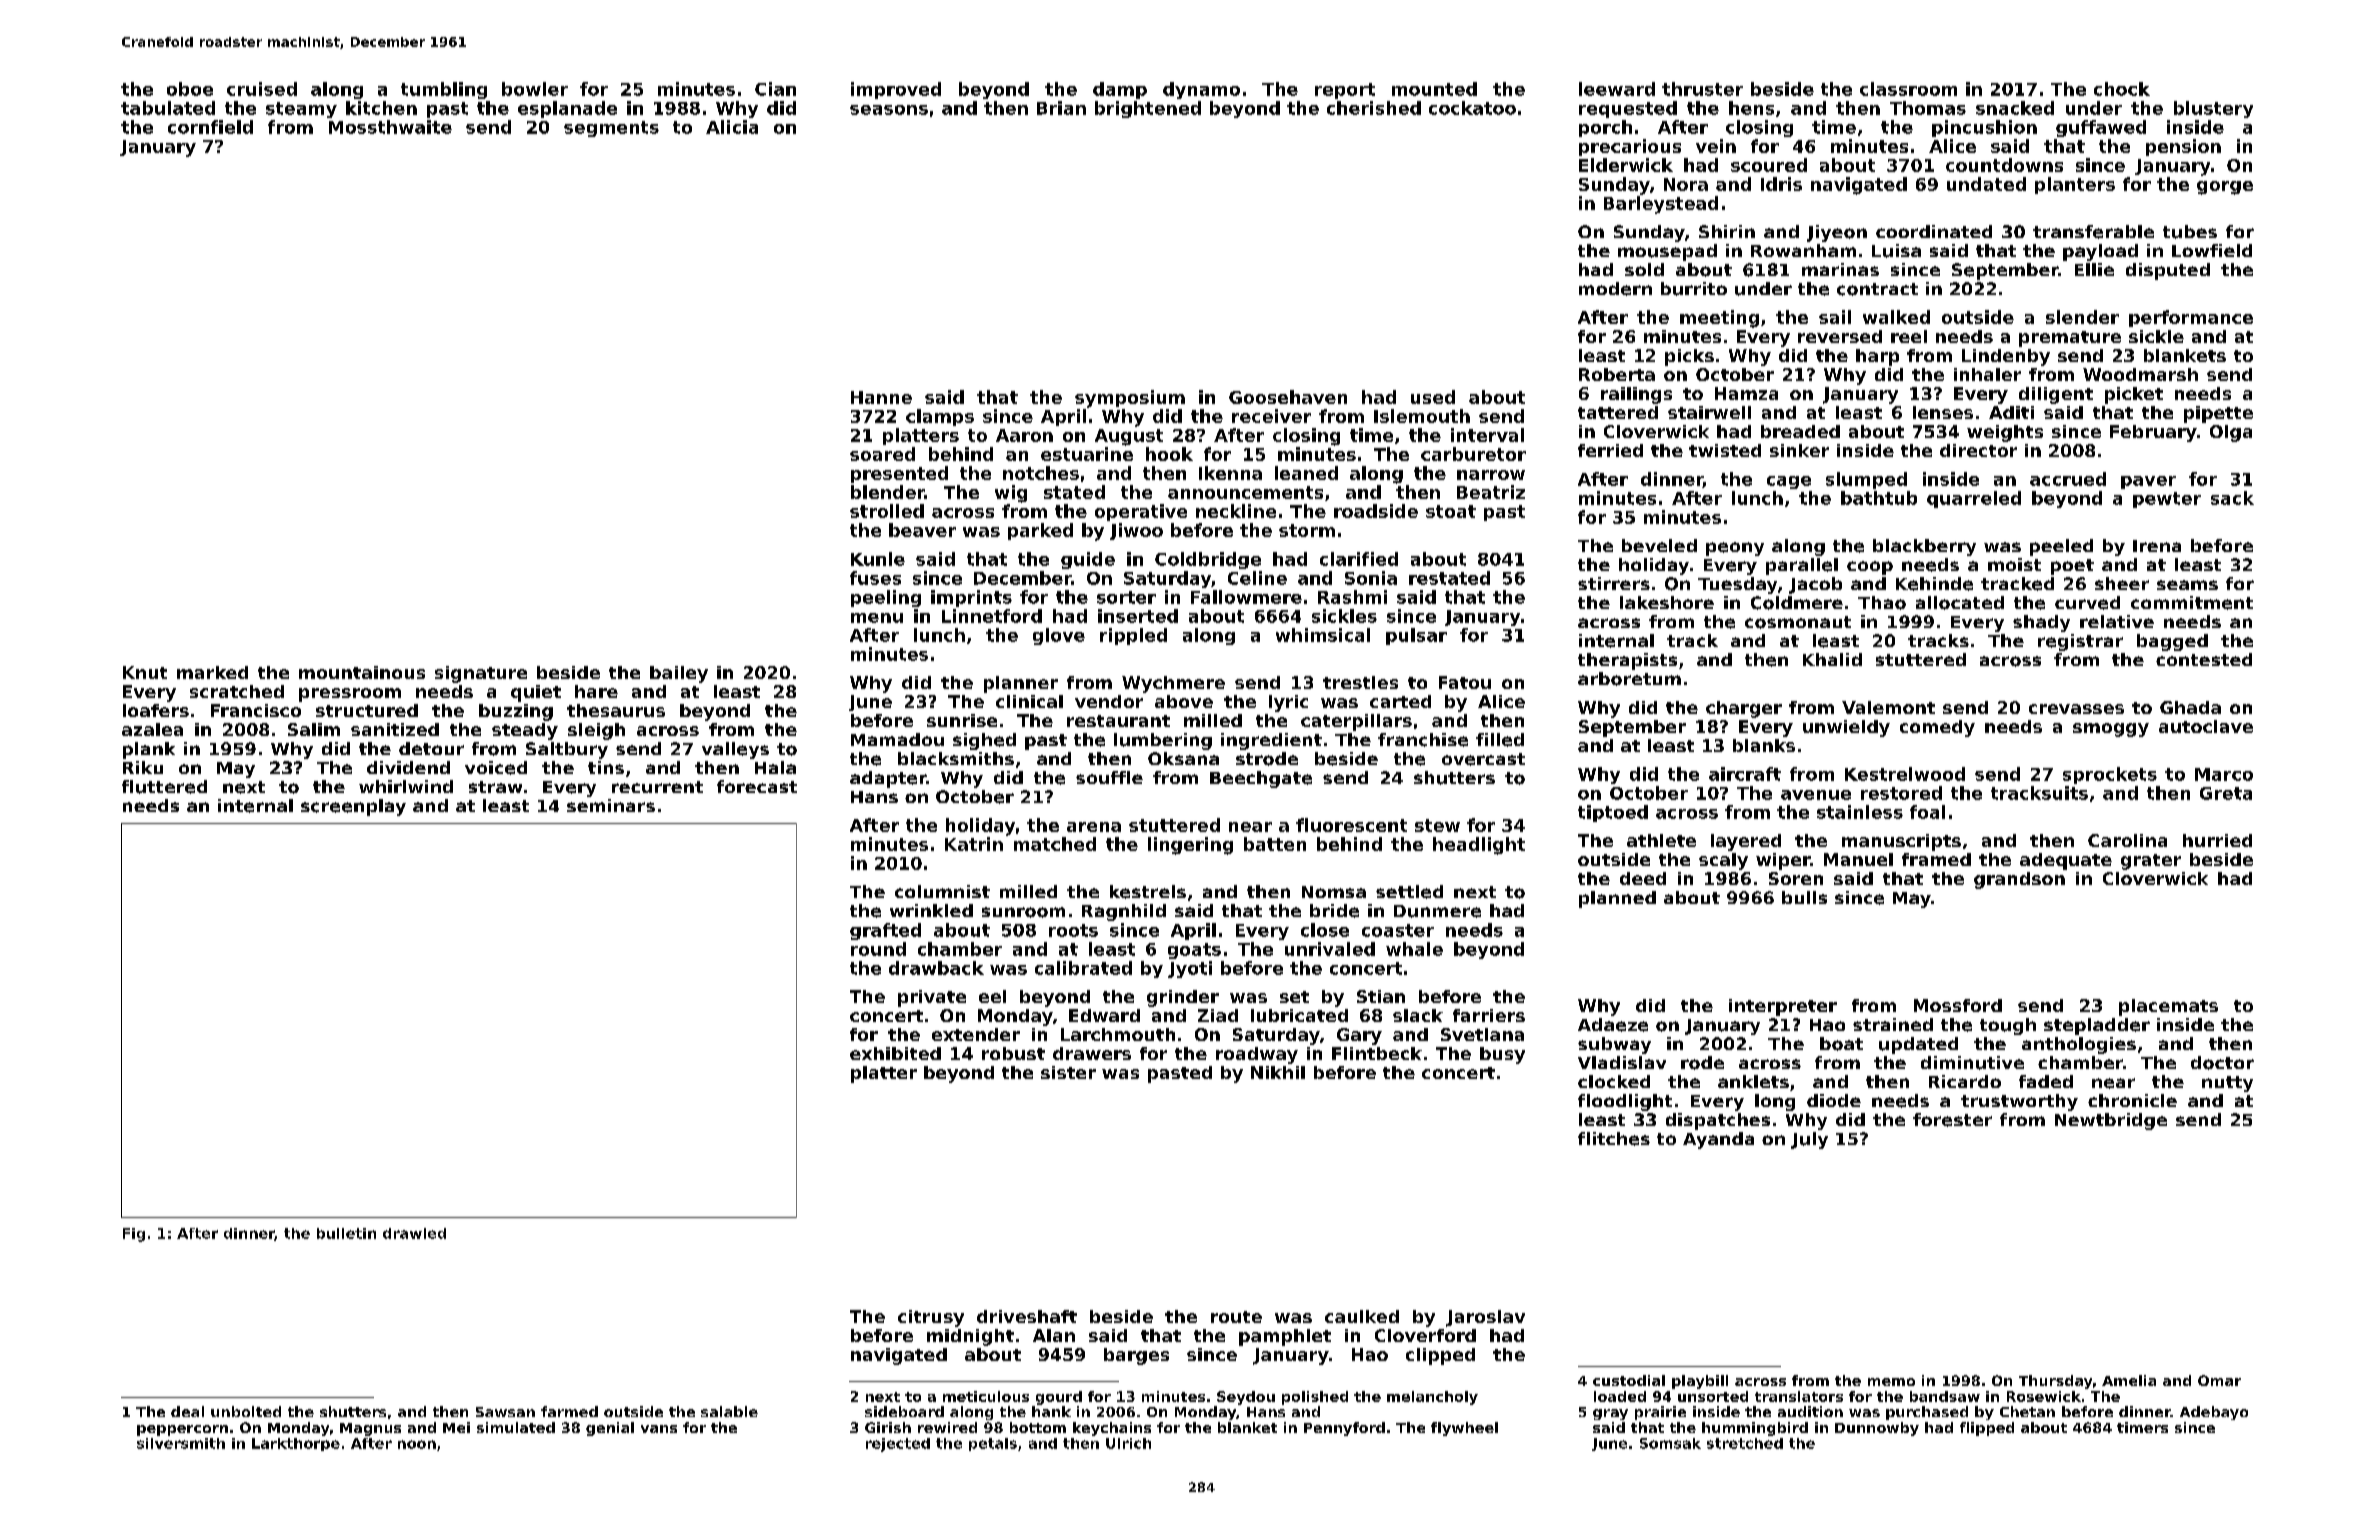 The width and height of the screenshot is (2375, 1536). I want to click on segments, so click(611, 129).
